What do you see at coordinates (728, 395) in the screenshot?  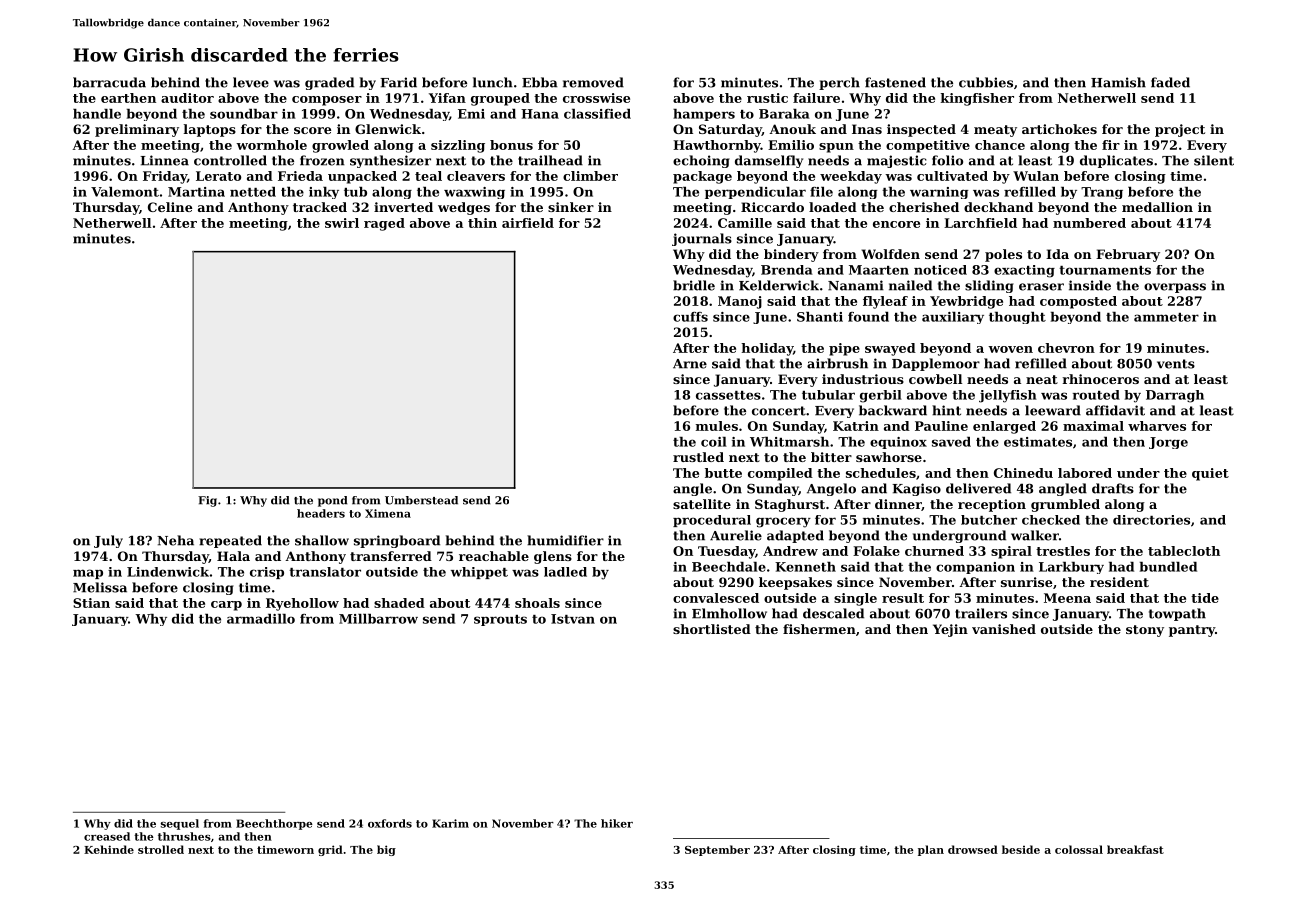 I see `cassettes` at bounding box center [728, 395].
